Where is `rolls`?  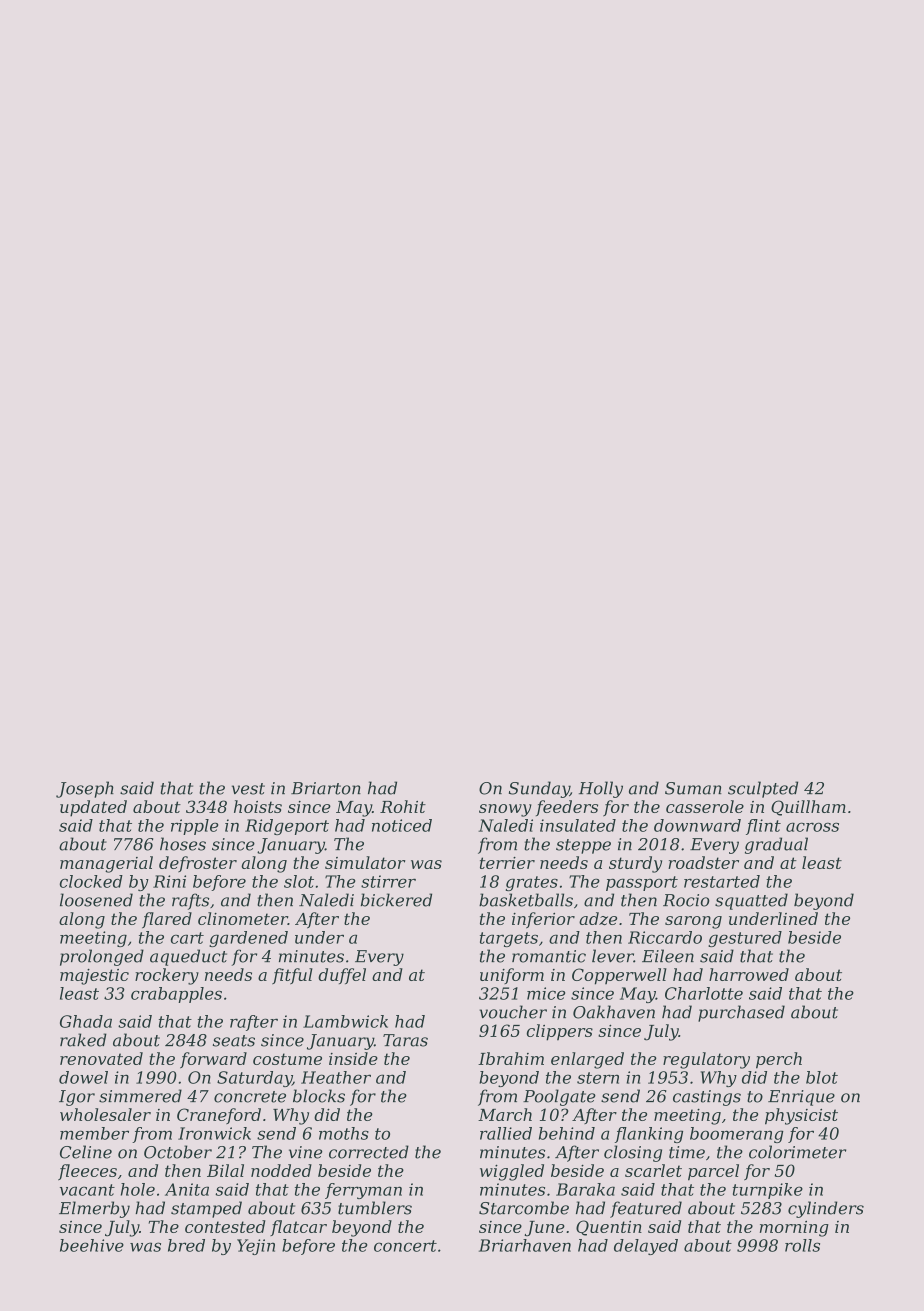
rolls is located at coordinates (802, 1245).
